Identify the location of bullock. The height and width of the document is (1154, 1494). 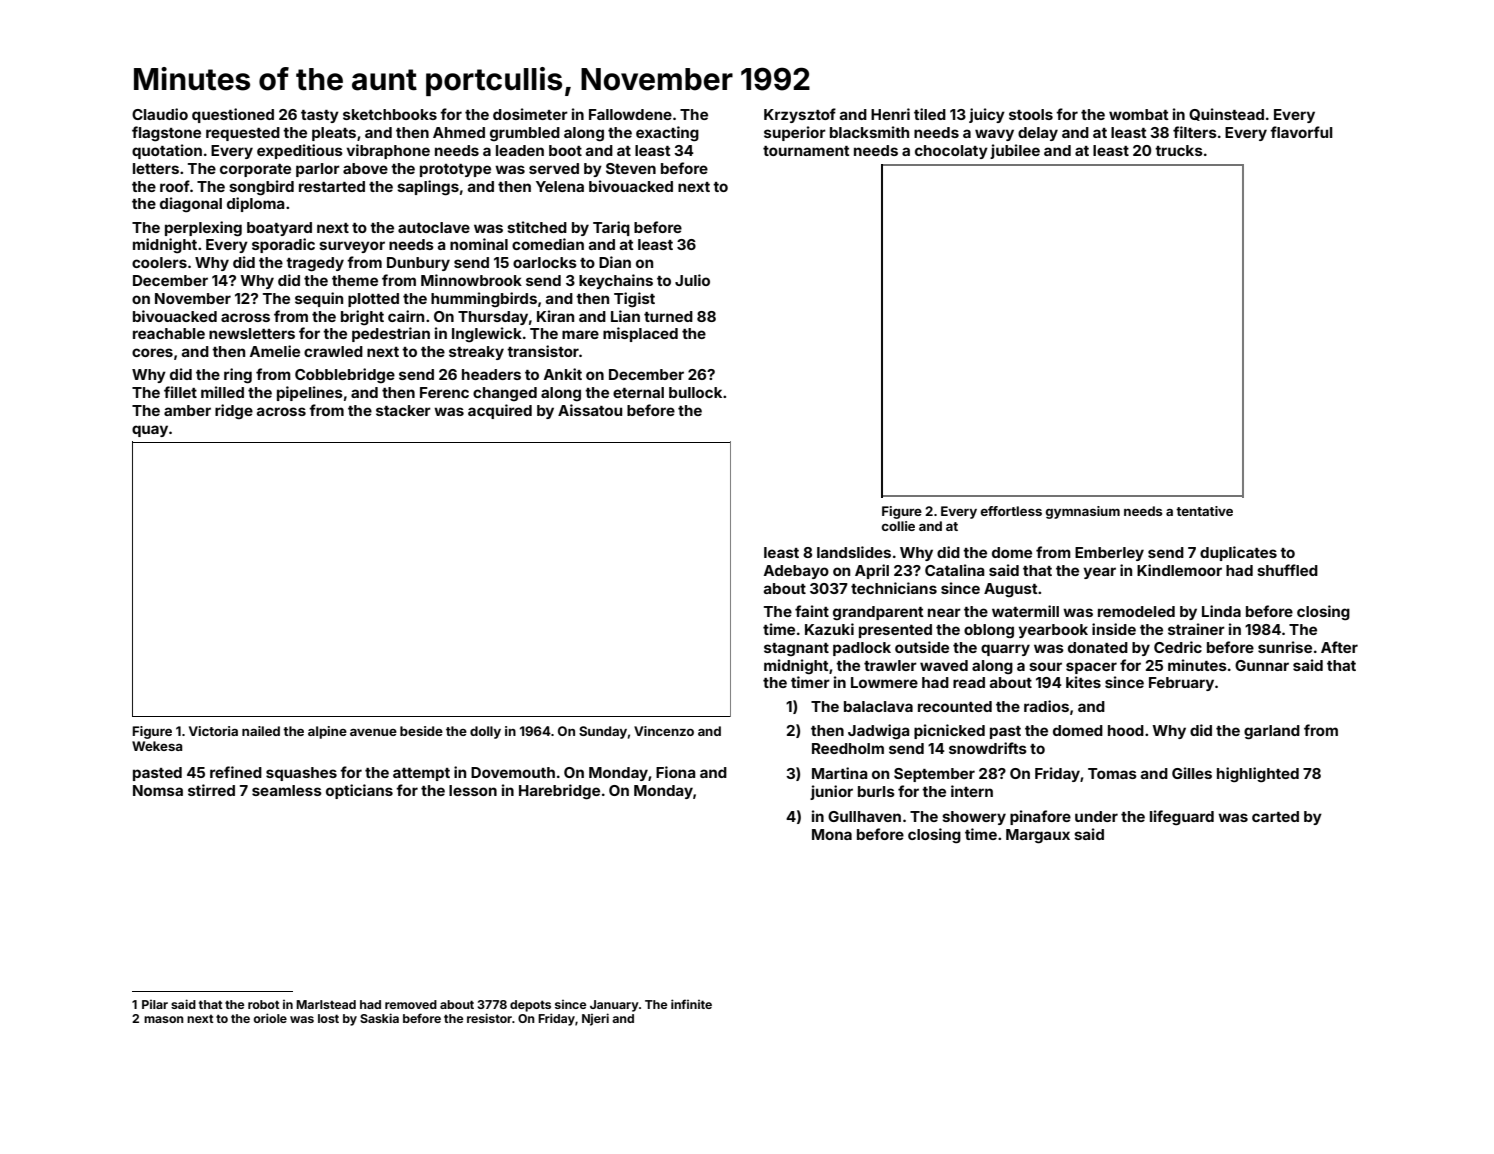
(695, 392).
